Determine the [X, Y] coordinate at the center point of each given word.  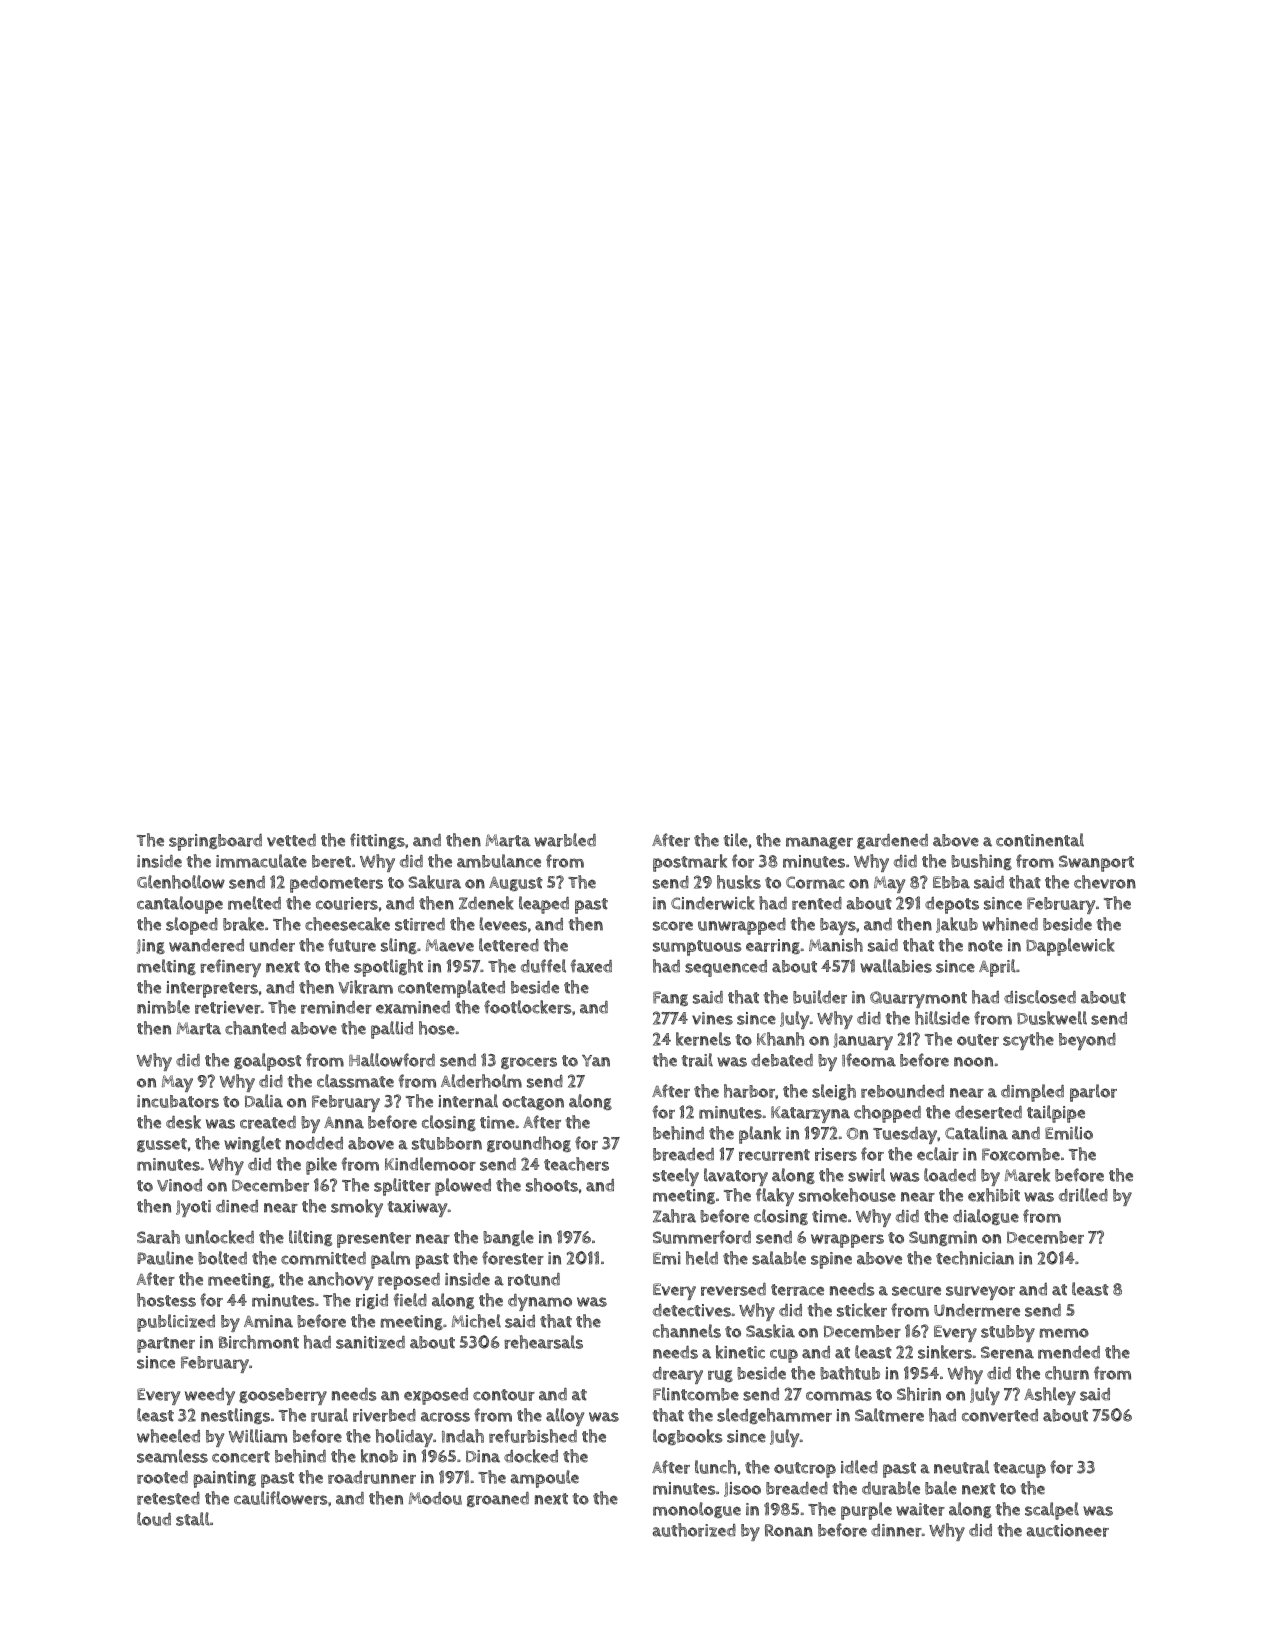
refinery [230, 968]
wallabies [896, 966]
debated [782, 1060]
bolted [222, 1258]
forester [513, 1258]
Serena [1007, 1352]
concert [241, 1457]
